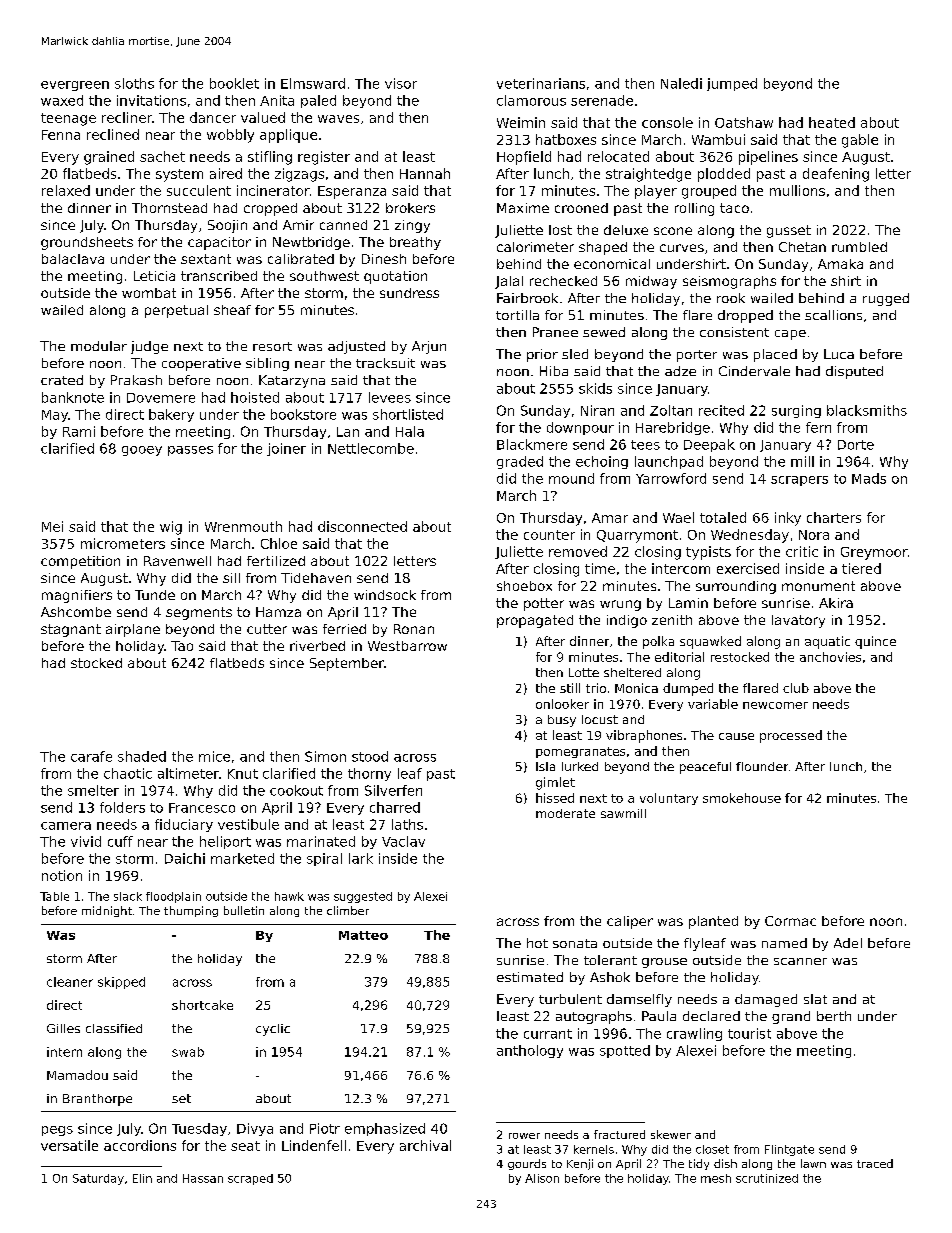 This page has width=952, height=1233. I want to click on stood, so click(370, 756).
